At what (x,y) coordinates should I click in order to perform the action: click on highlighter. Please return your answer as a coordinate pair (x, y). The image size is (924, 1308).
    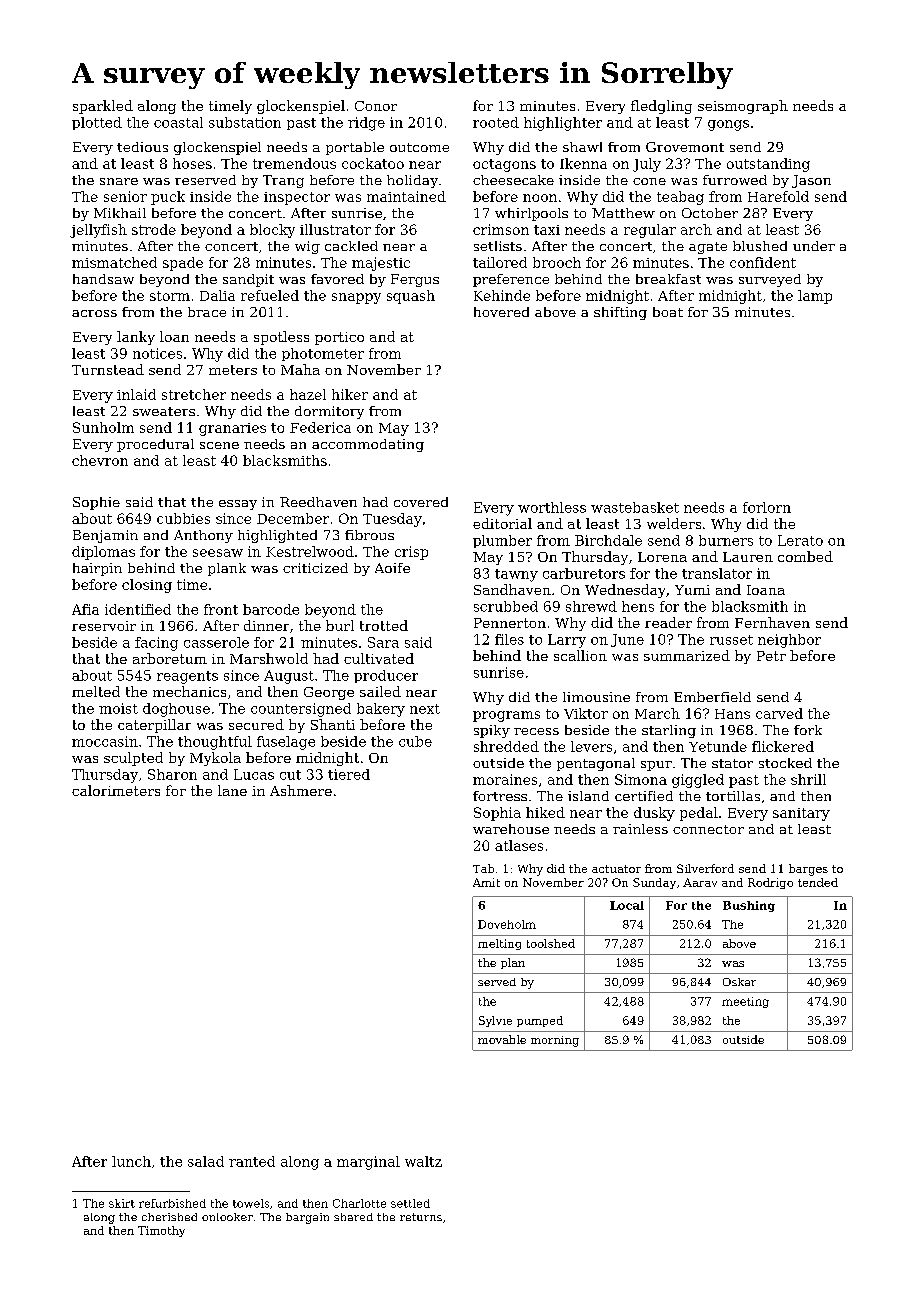
    Looking at the image, I should click on (563, 124).
